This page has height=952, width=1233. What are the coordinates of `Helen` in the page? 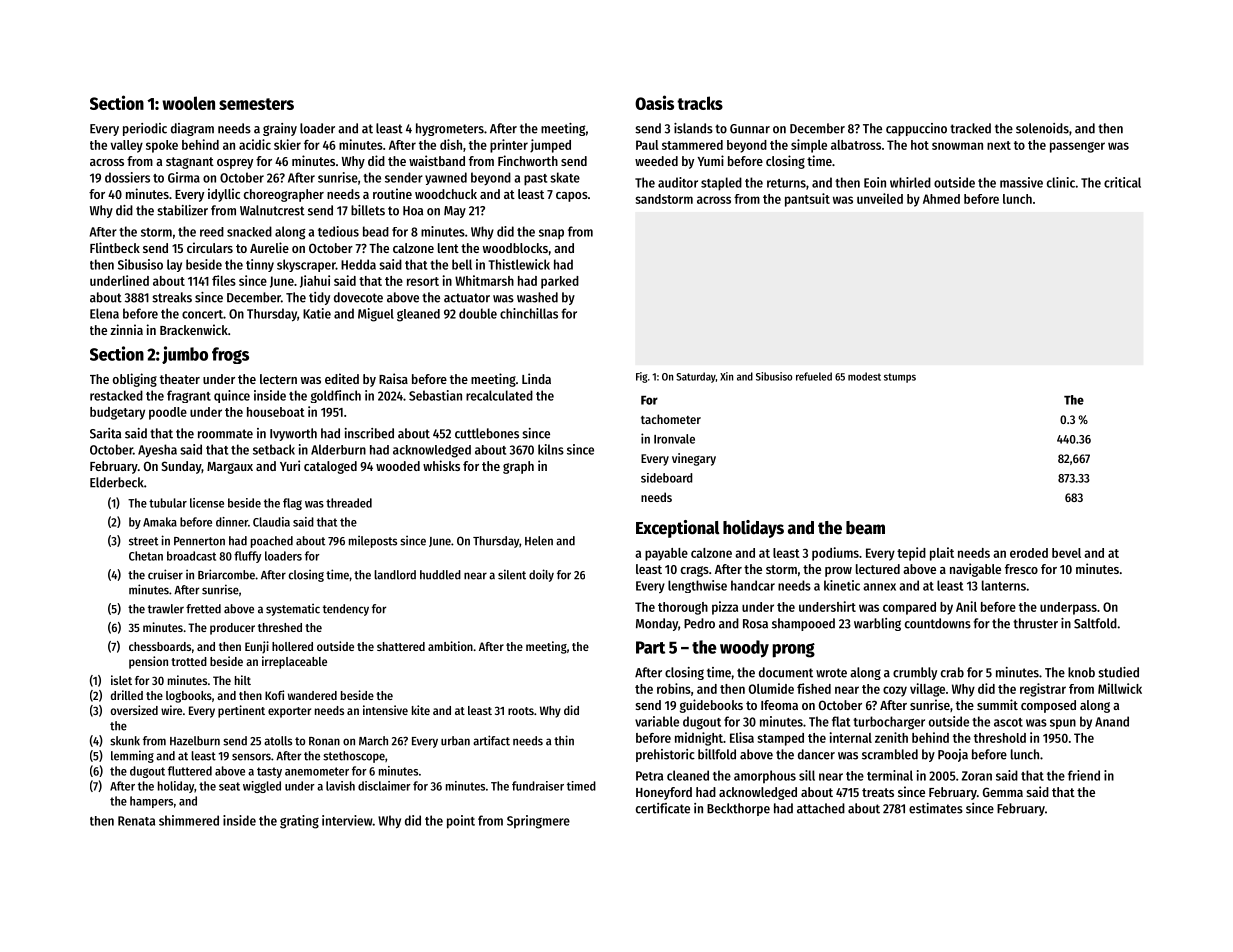 It's located at (539, 541).
